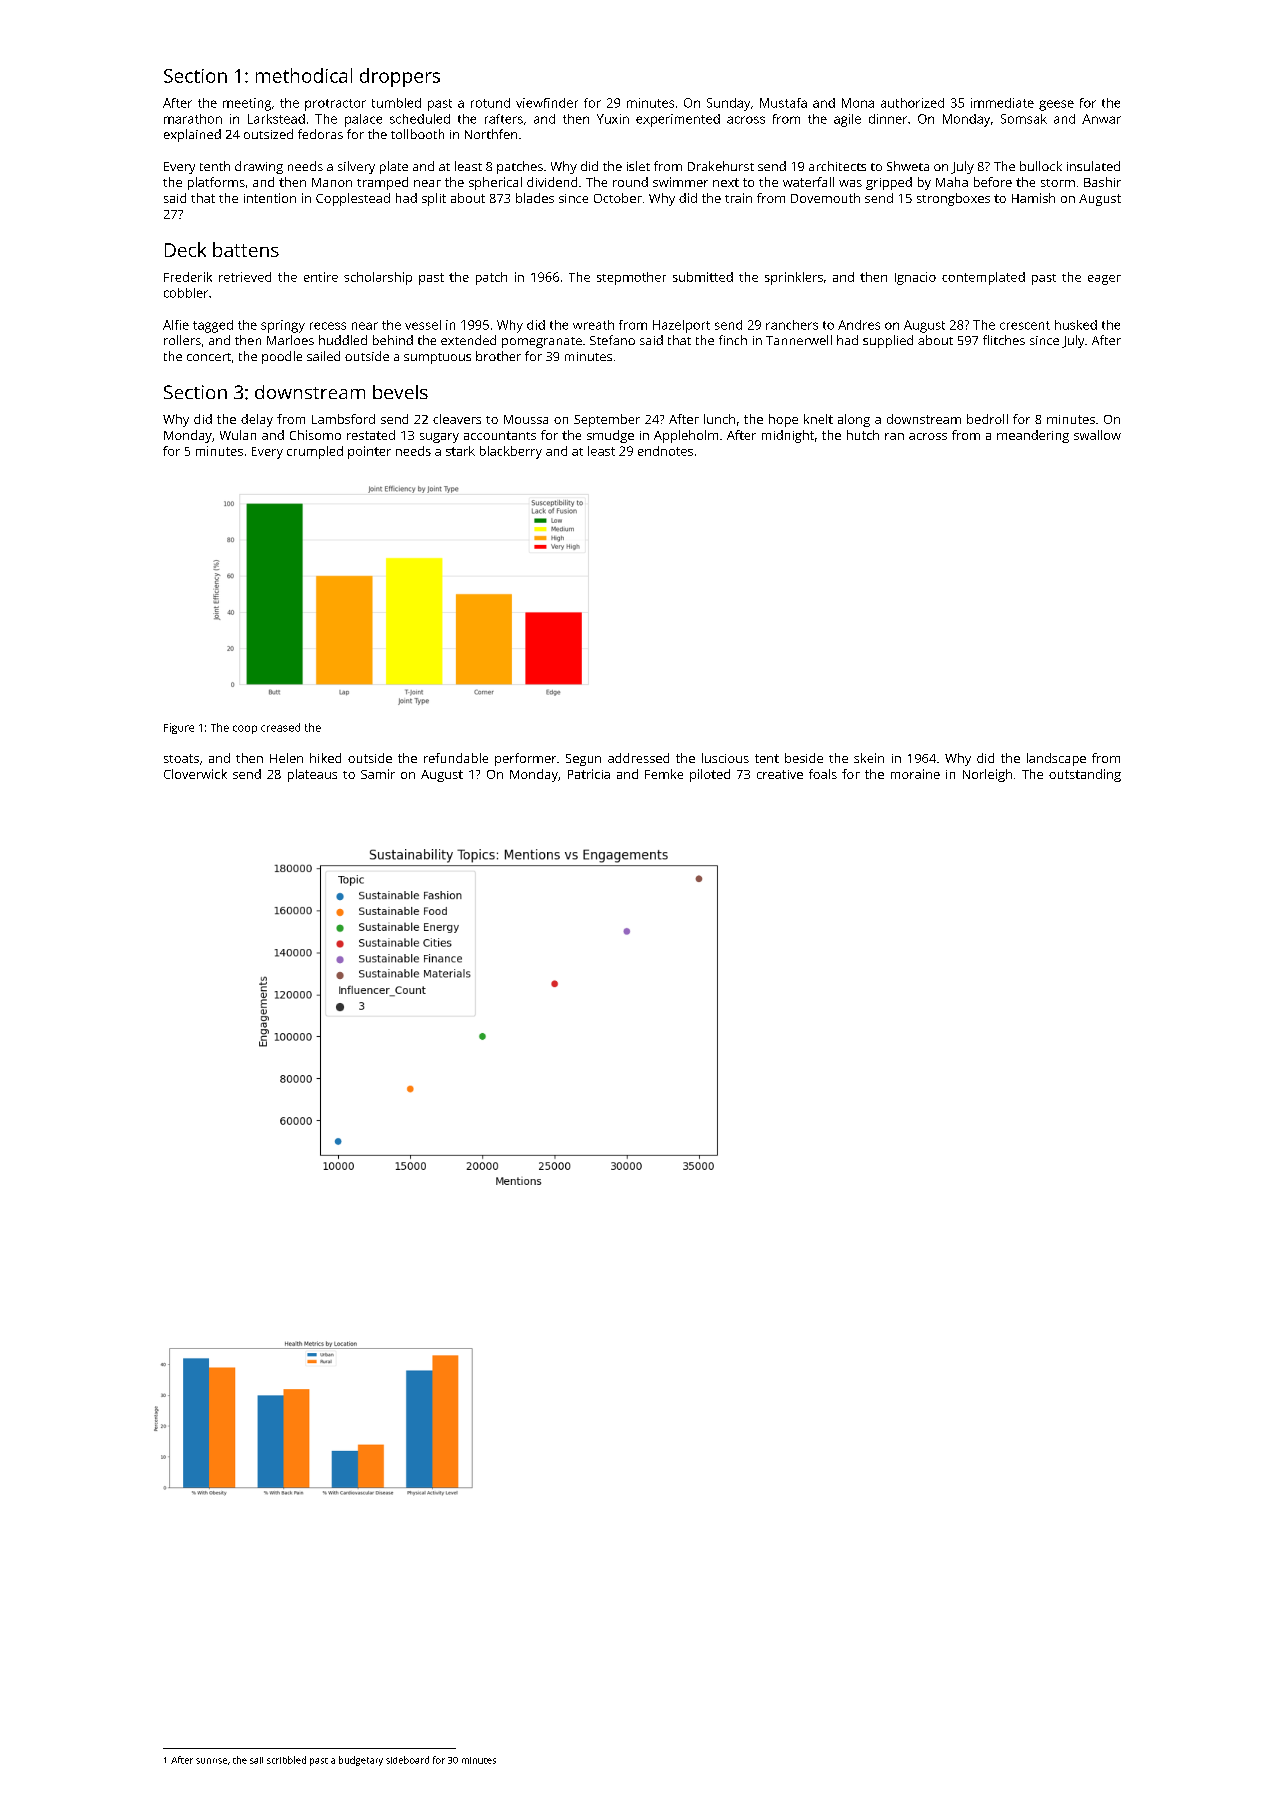 The height and width of the document is (1816, 1284). What do you see at coordinates (987, 775) in the document?
I see `Norleigh` at bounding box center [987, 775].
